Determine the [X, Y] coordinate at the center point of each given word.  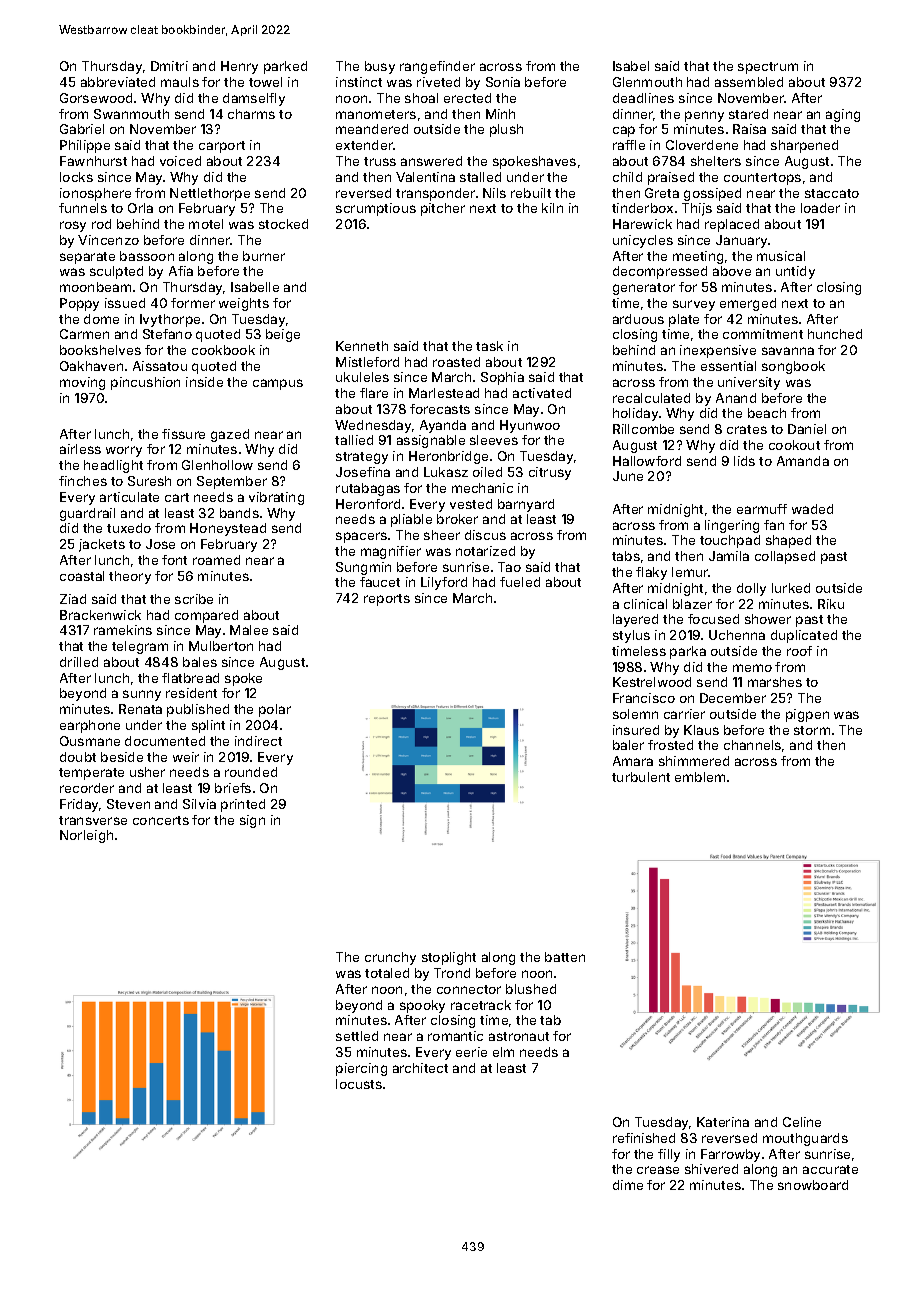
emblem [700, 777]
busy [380, 67]
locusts [359, 1084]
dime [628, 1185]
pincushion [145, 383]
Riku [831, 604]
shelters [716, 161]
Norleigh [86, 836]
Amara [633, 761]
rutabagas [368, 489]
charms [251, 114]
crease [658, 1170]
